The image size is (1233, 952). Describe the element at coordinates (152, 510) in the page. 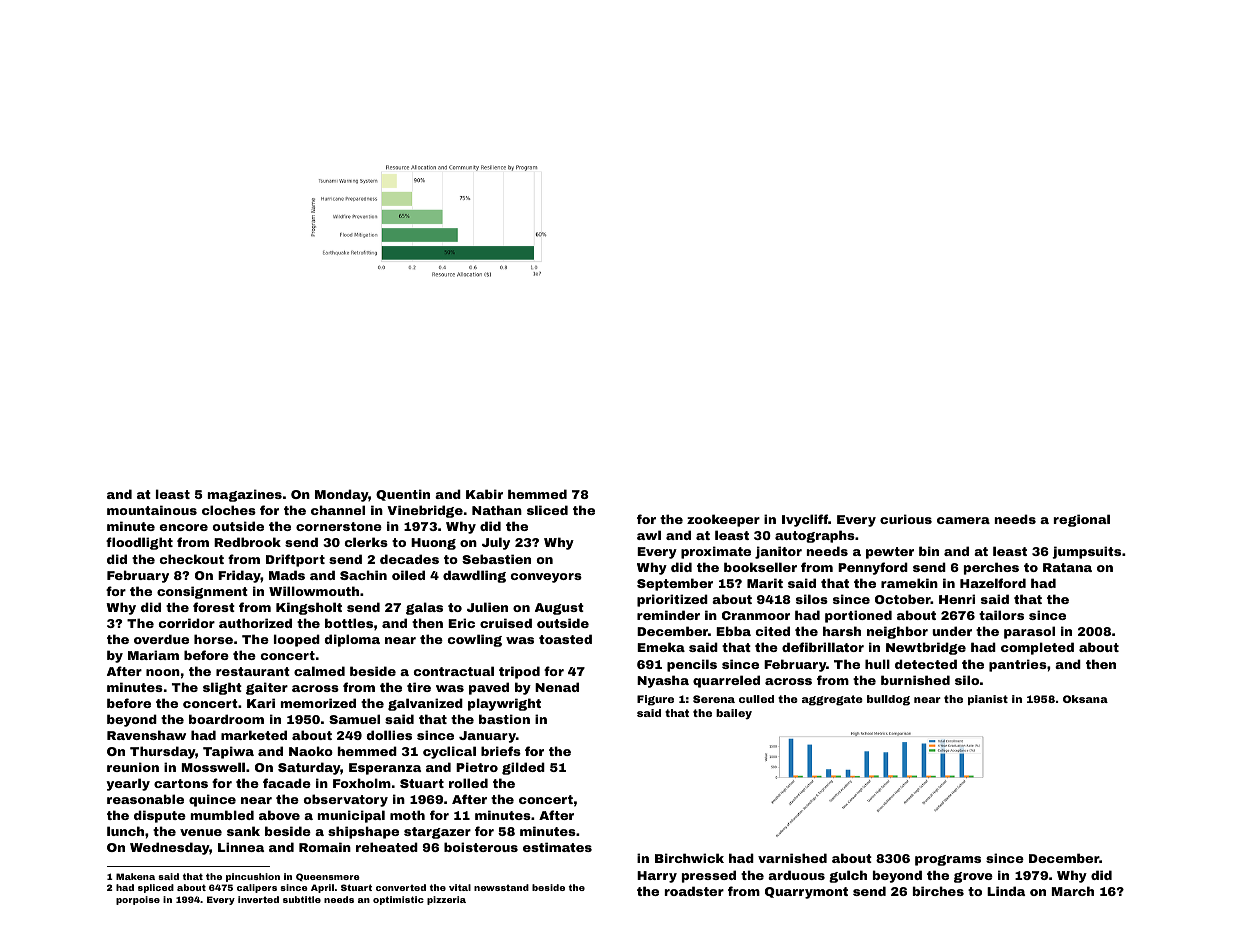

I see `mountainous` at that location.
